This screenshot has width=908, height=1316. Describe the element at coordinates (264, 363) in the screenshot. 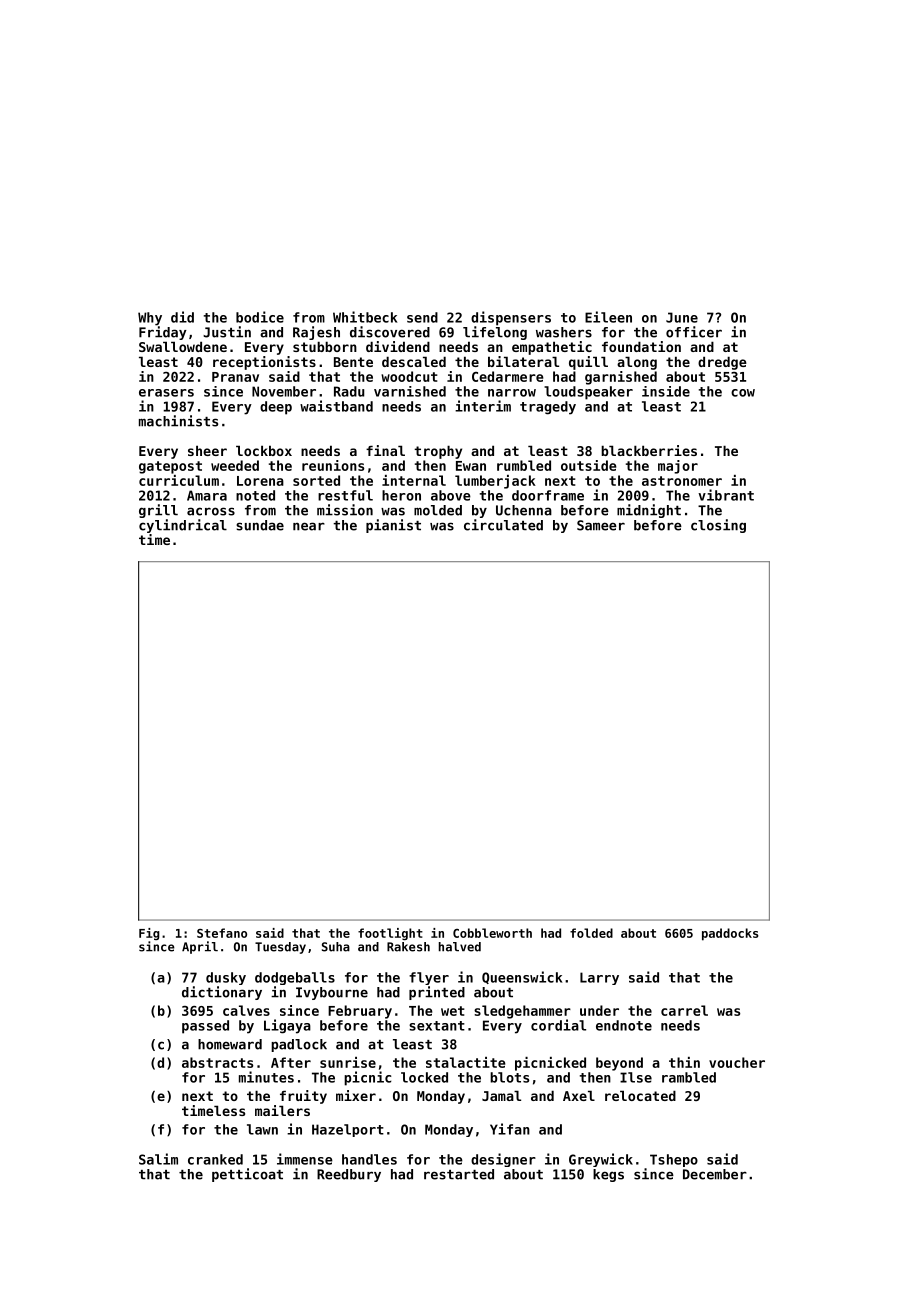

I see `receptionists` at that location.
